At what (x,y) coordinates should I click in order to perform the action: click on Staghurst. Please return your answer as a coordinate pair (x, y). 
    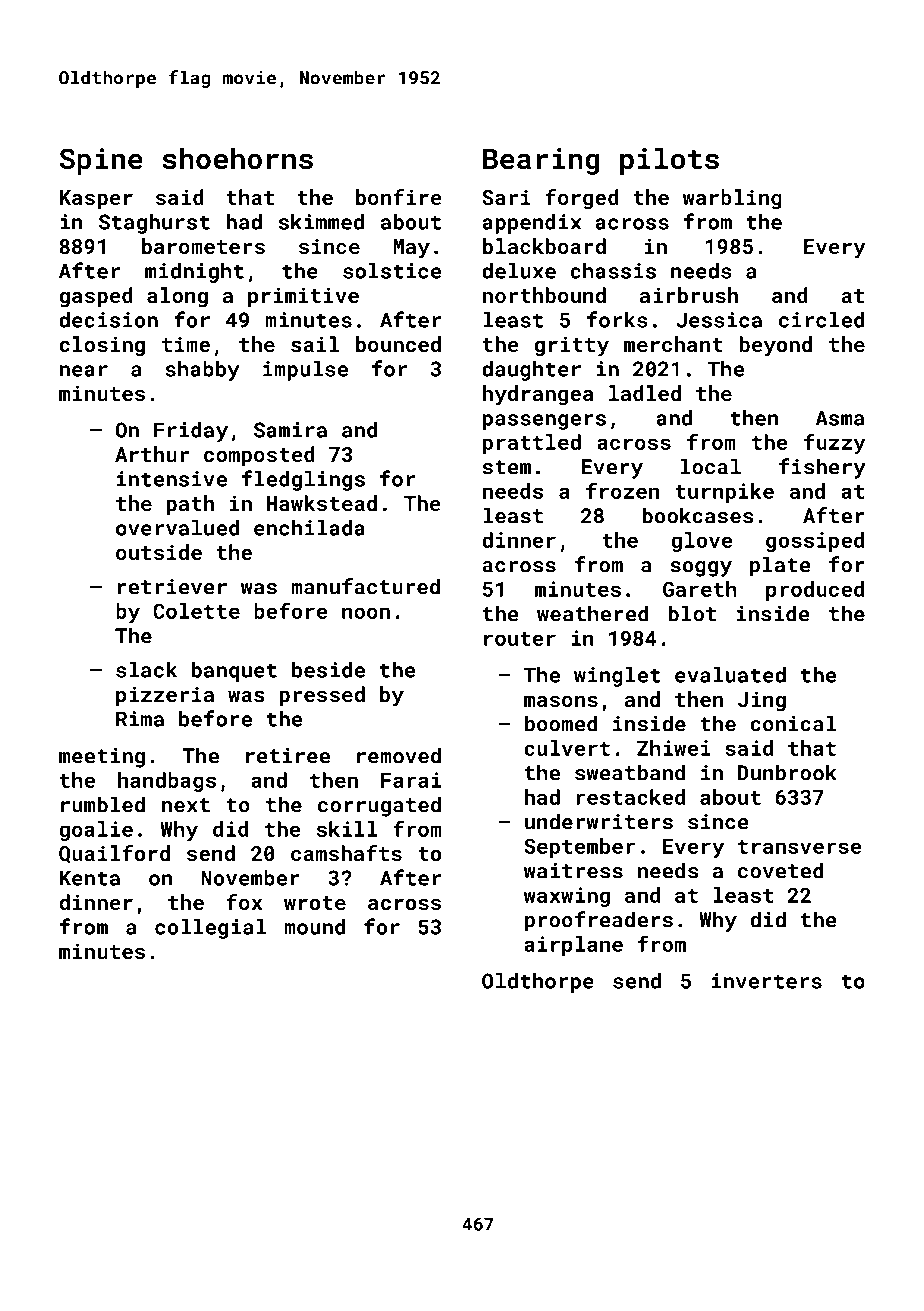
    Looking at the image, I should click on (154, 224).
